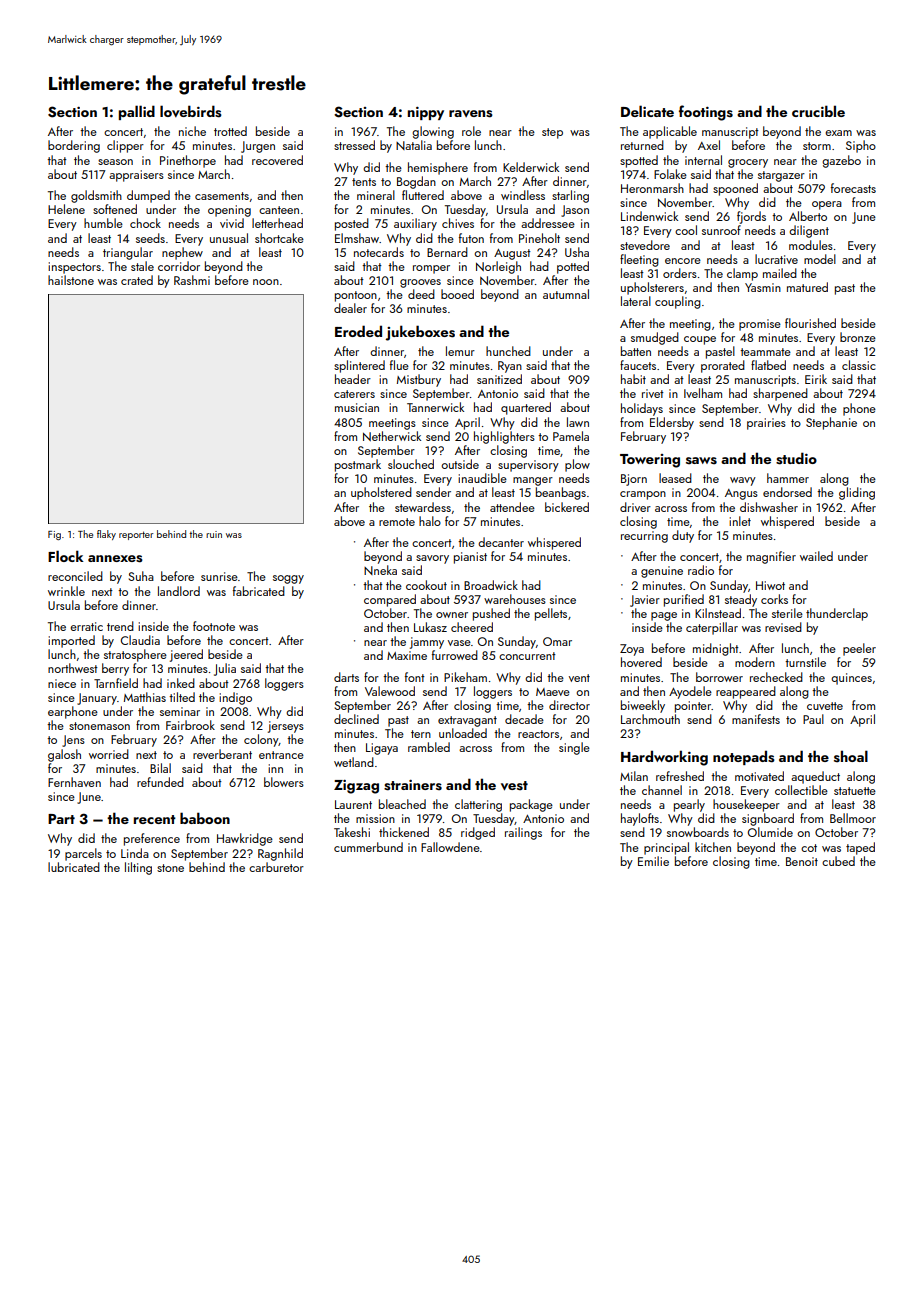 This page has height=1308, width=924. What do you see at coordinates (551, 614) in the page?
I see `pellets` at bounding box center [551, 614].
